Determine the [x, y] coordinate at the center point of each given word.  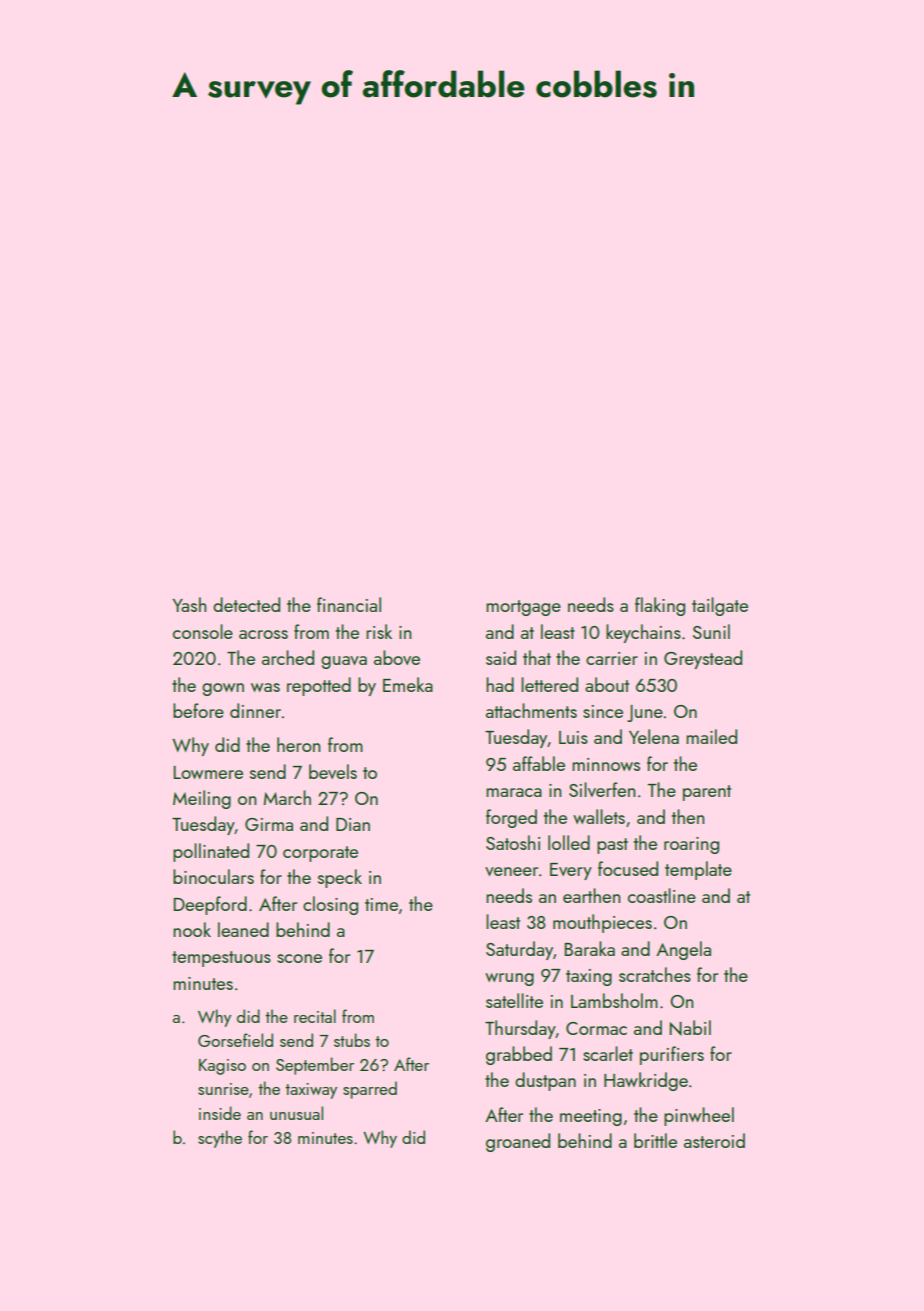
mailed [711, 736]
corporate [320, 854]
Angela [683, 950]
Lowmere [208, 772]
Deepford [210, 905]
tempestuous [221, 959]
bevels [333, 771]
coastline [662, 895]
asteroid [714, 1140]
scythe [220, 1139]
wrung [509, 979]
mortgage [523, 608]
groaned [518, 1142]
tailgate [720, 606]
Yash [189, 604]
